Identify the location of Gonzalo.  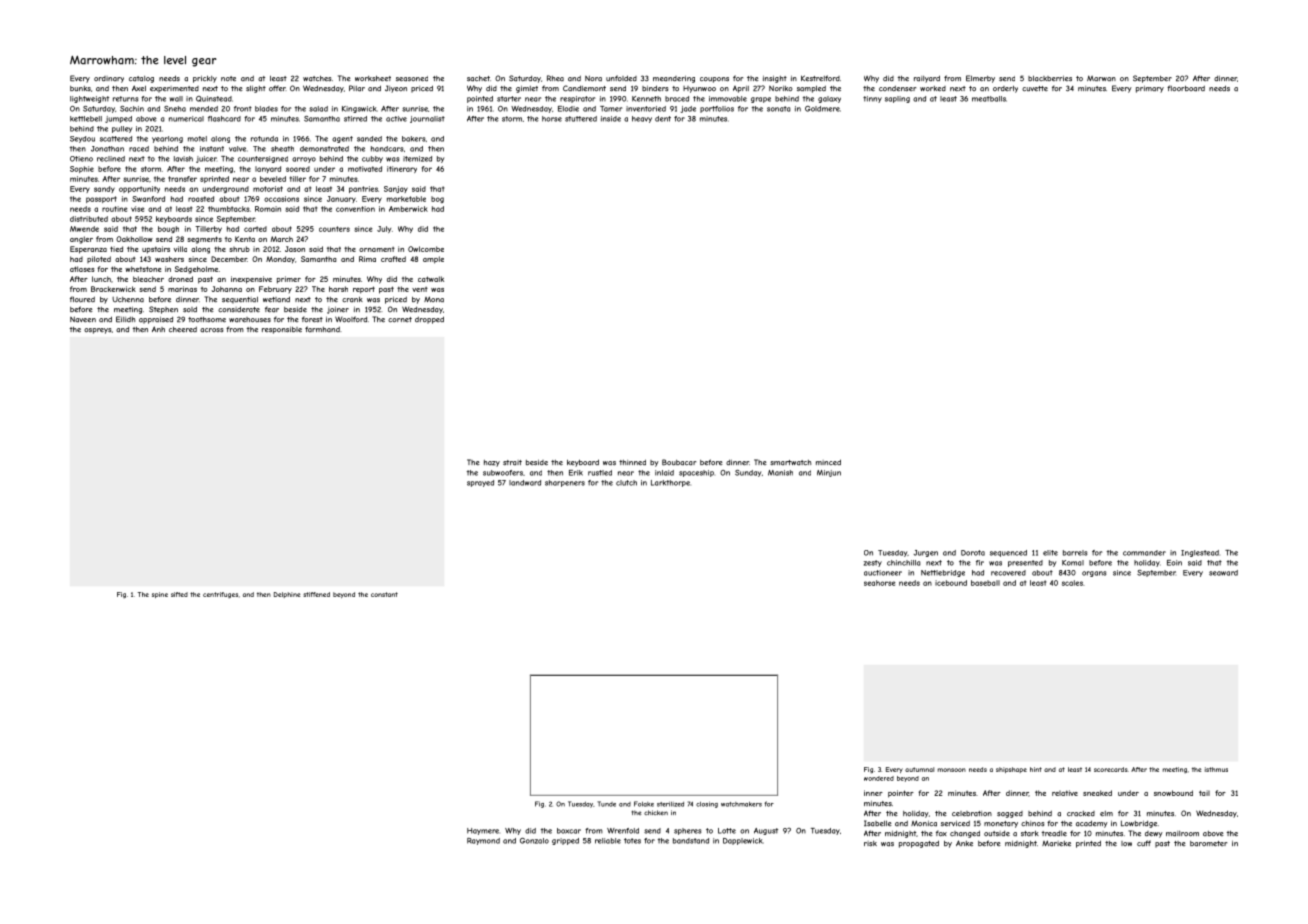
(534, 841).
